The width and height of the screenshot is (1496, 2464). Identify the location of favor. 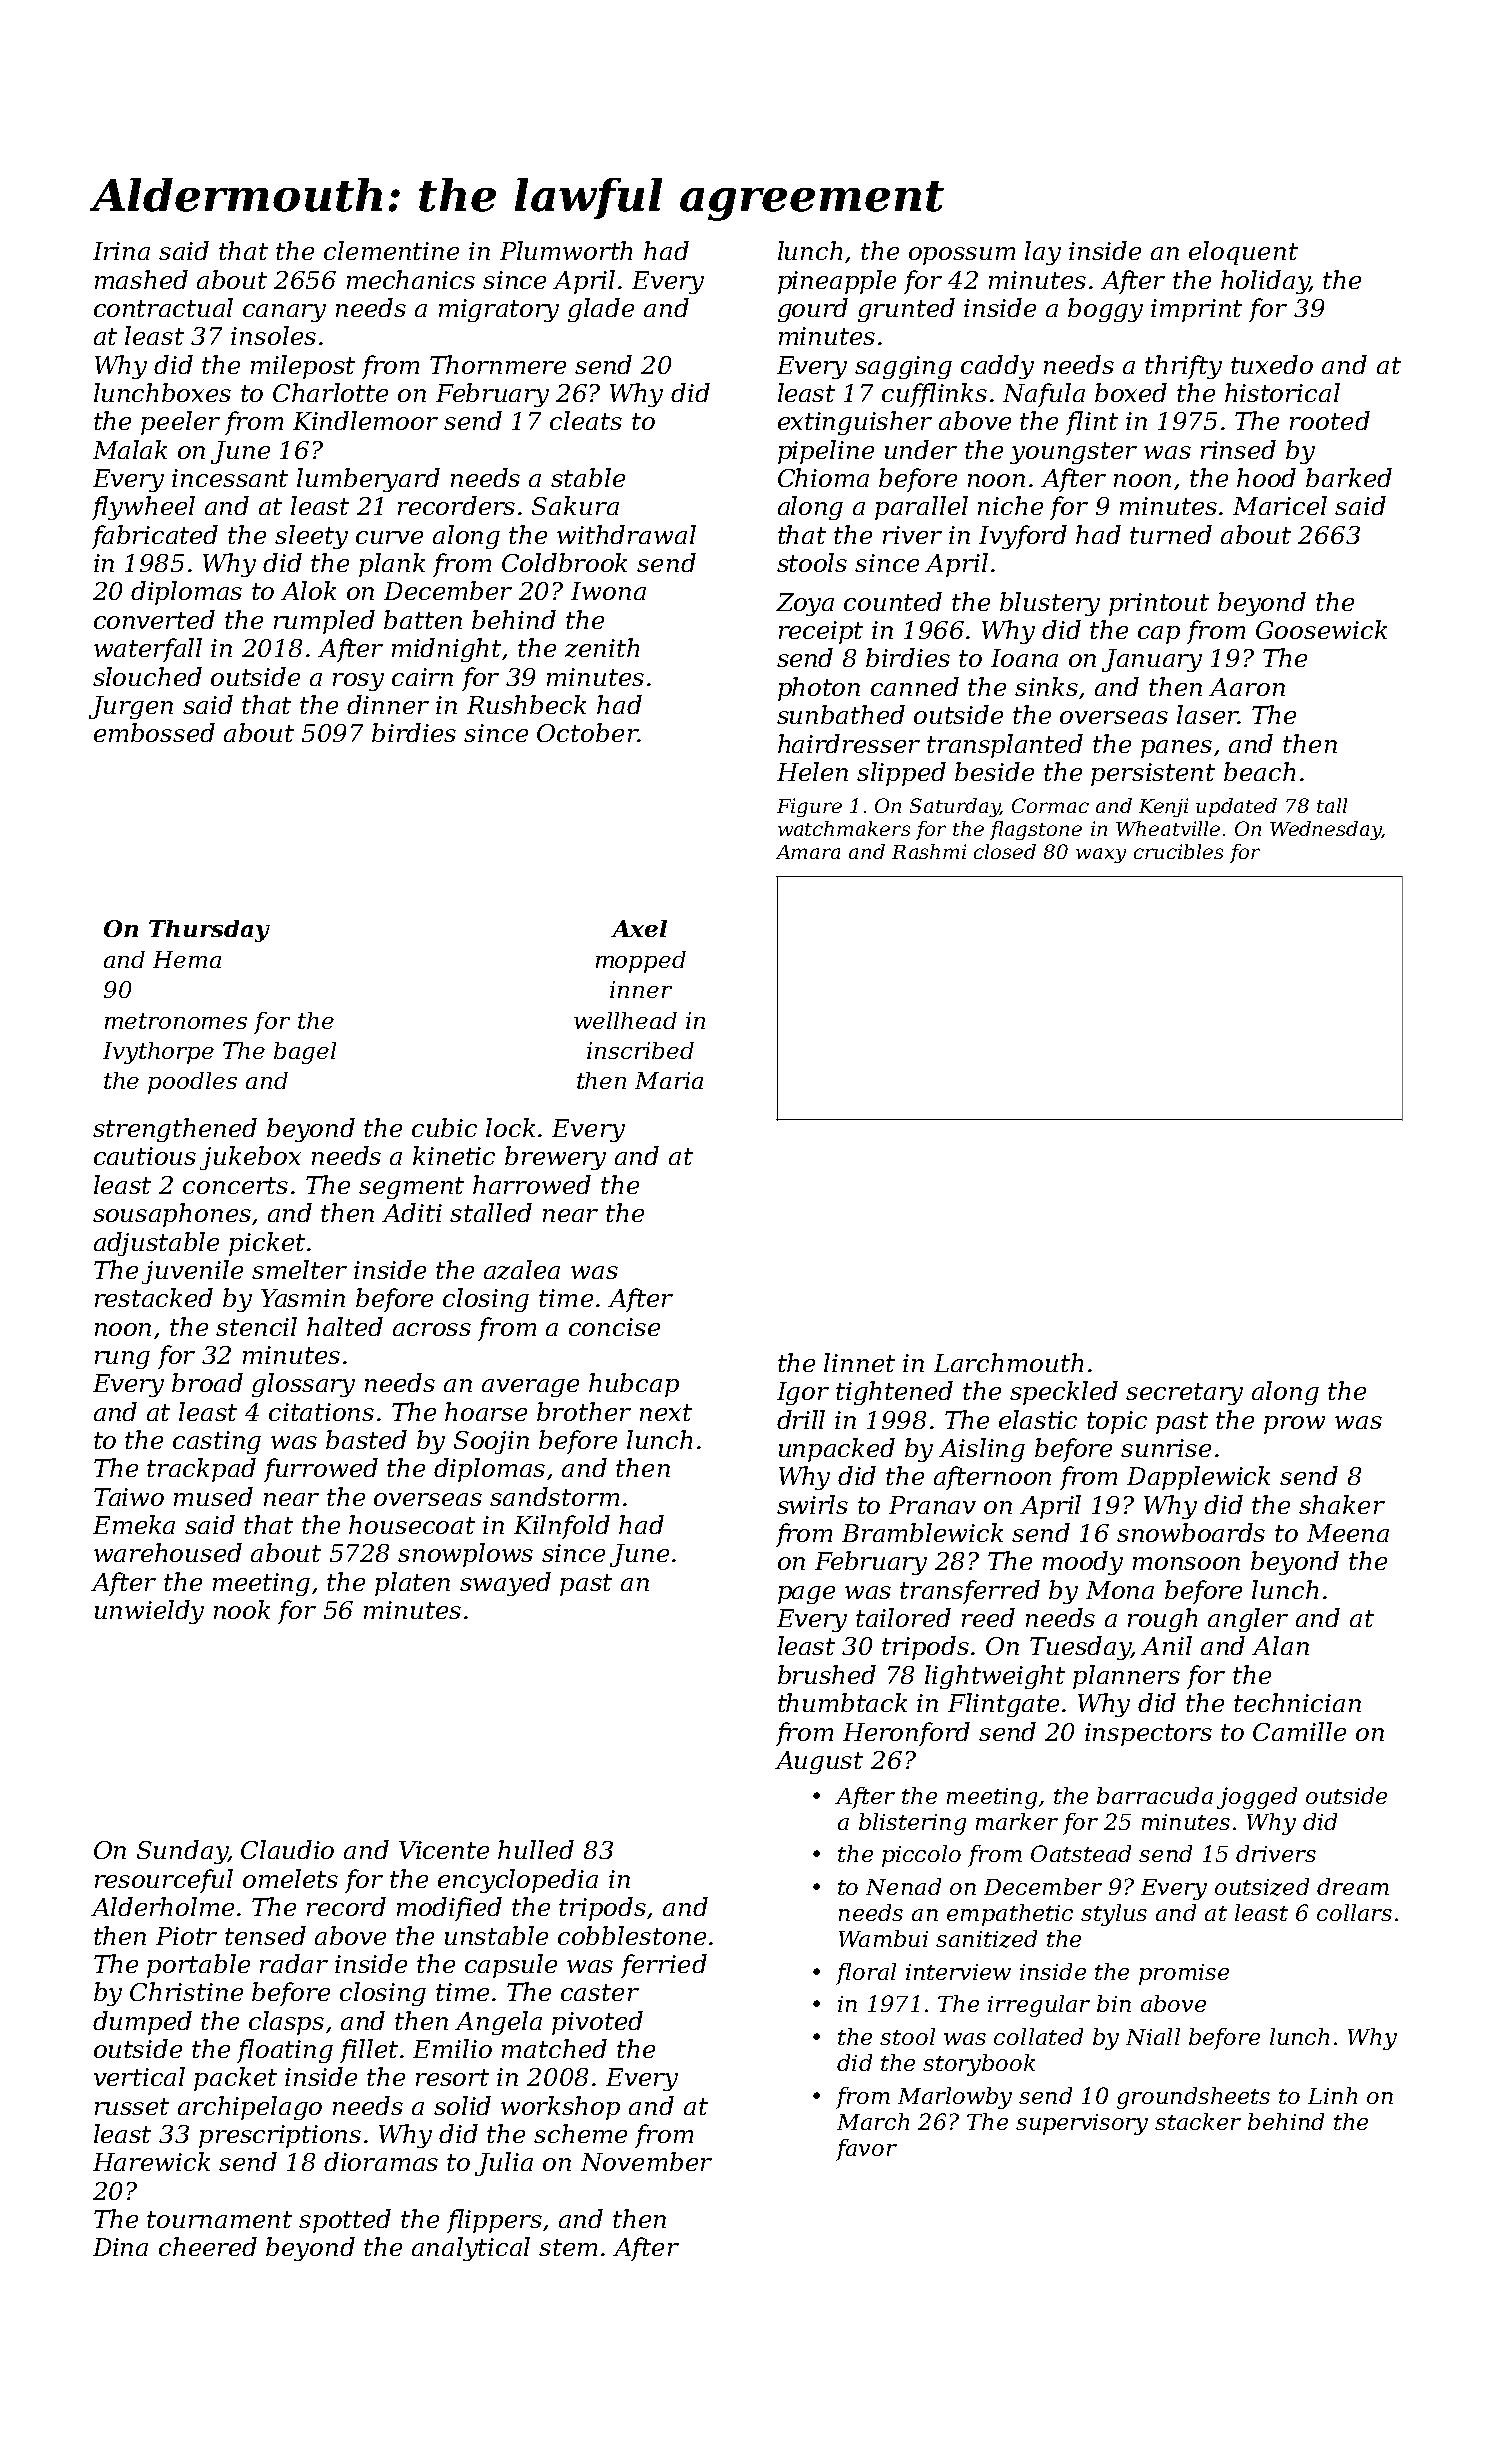
(866, 2150).
